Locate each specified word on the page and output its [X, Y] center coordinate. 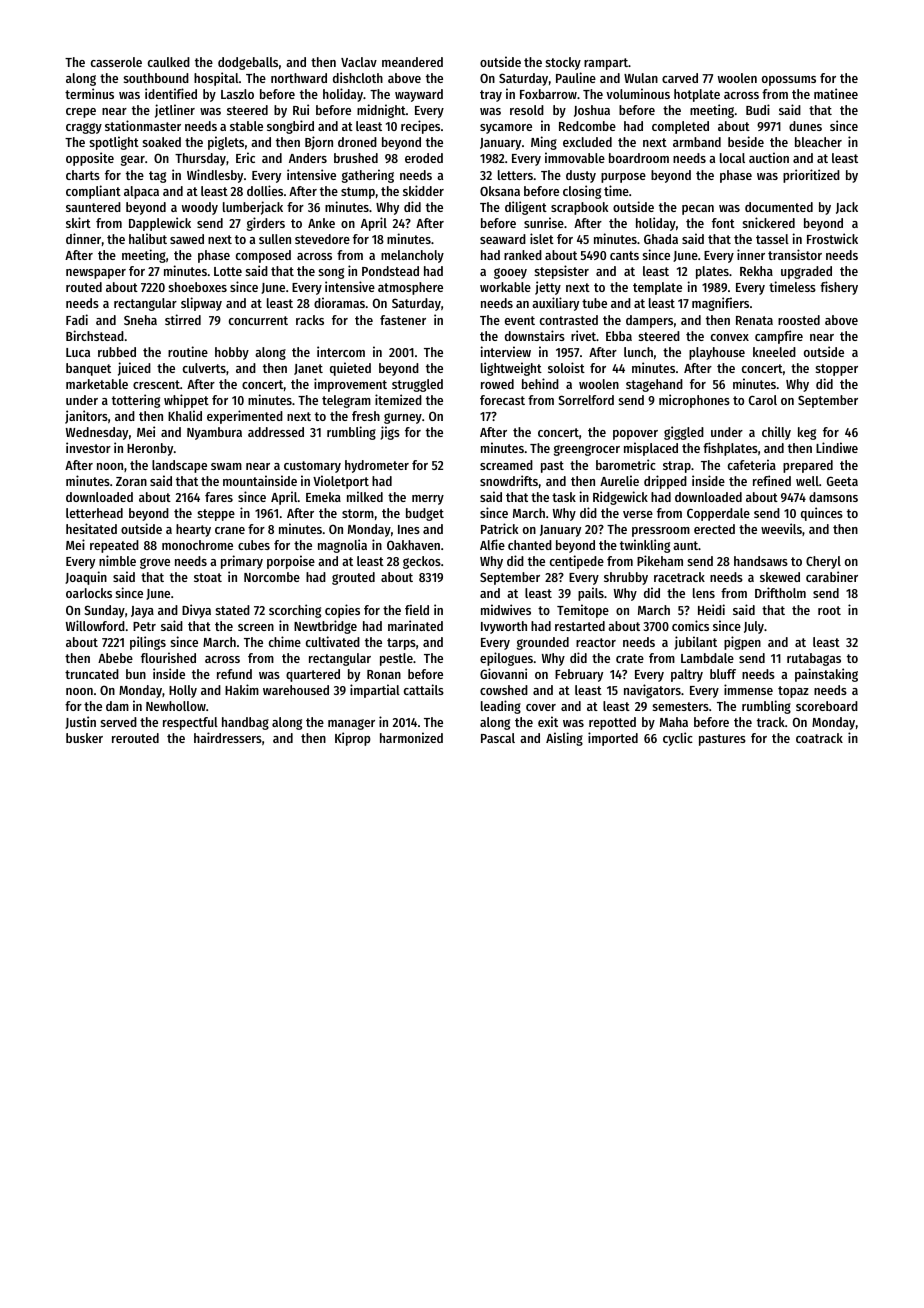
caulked [169, 62]
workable [505, 287]
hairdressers [228, 737]
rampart [606, 64]
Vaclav [359, 62]
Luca [78, 352]
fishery [839, 288]
